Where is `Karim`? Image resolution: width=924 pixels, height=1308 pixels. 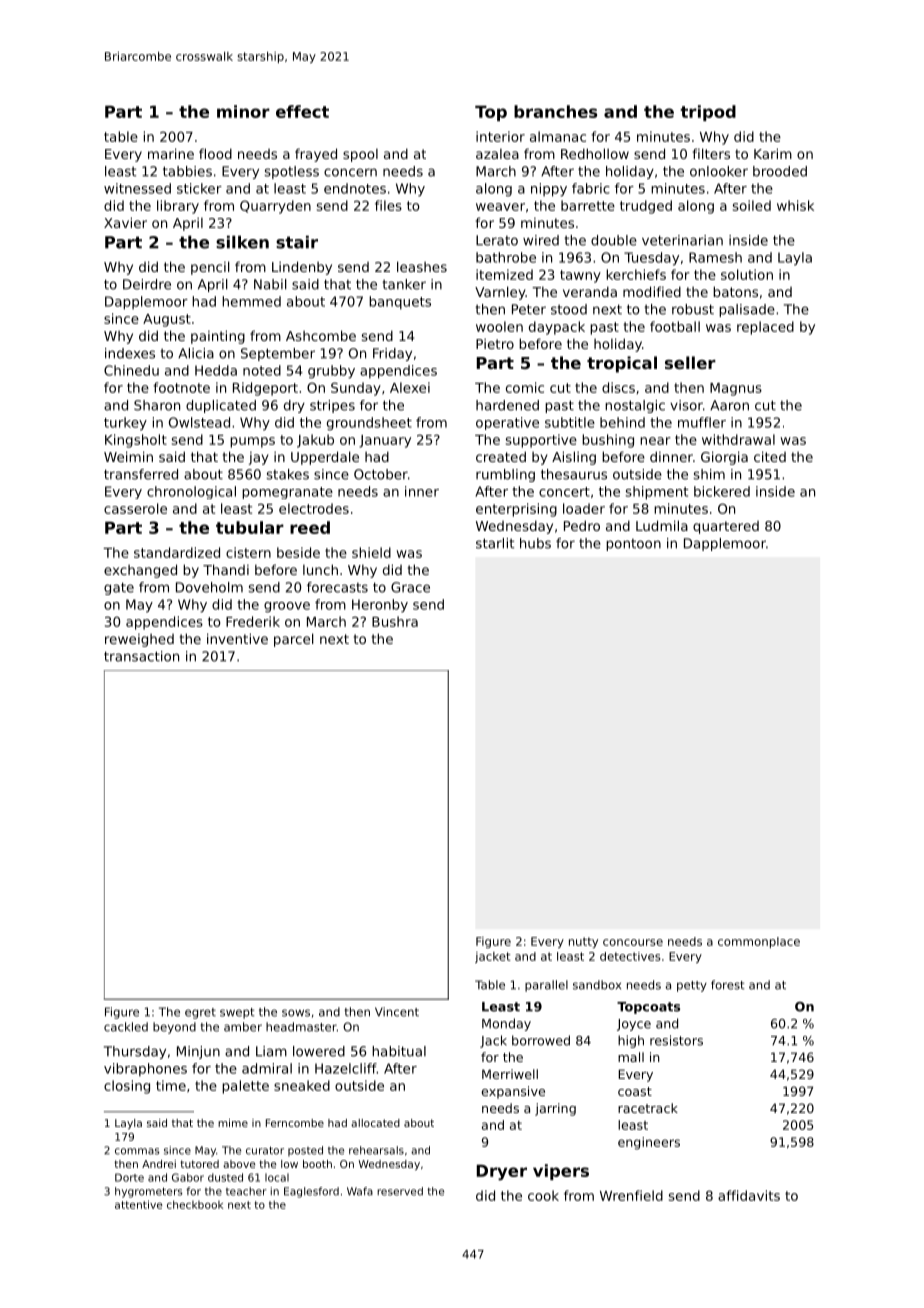
Karim is located at coordinates (773, 153).
